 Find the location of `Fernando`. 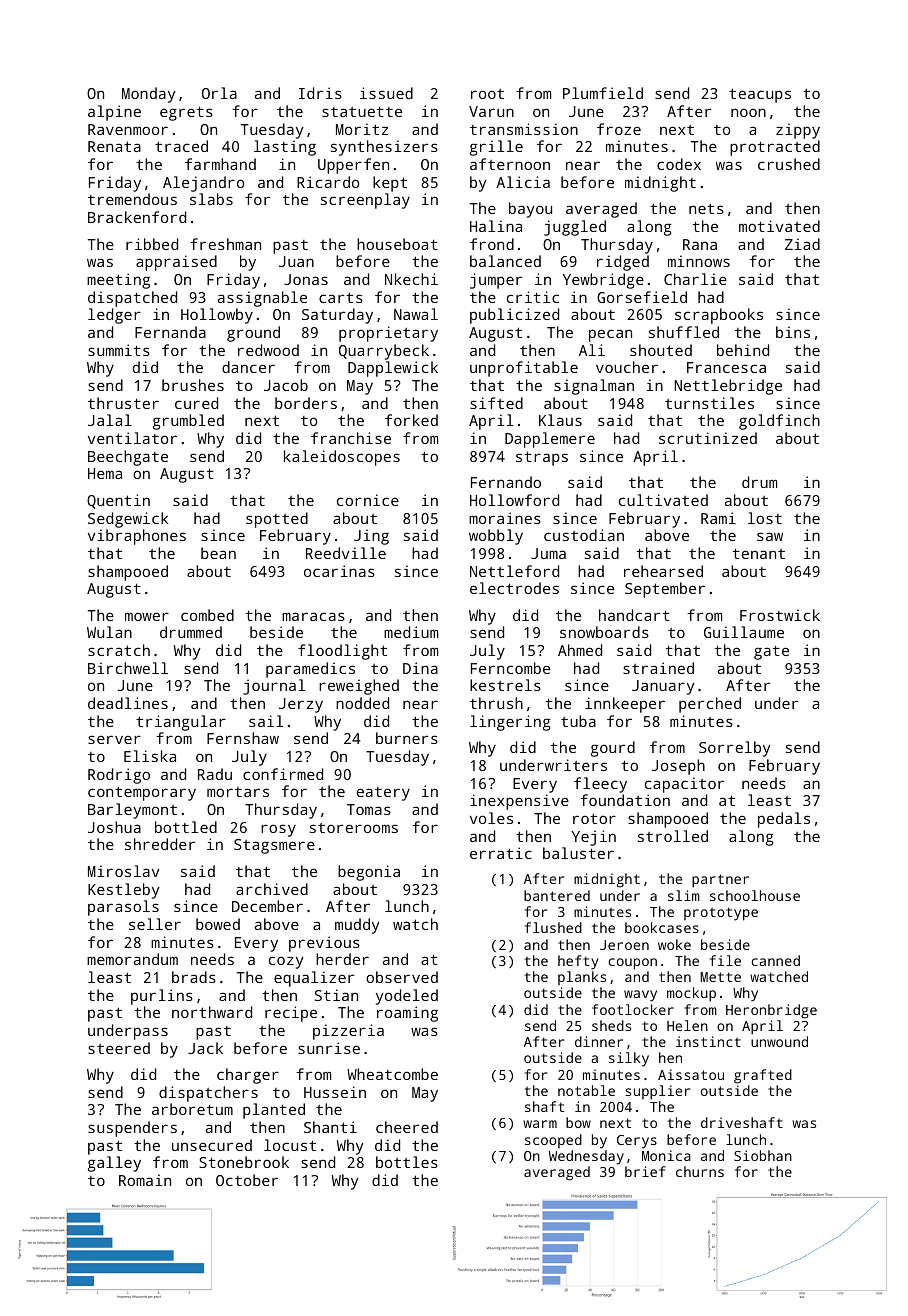

Fernando is located at coordinates (506, 482).
